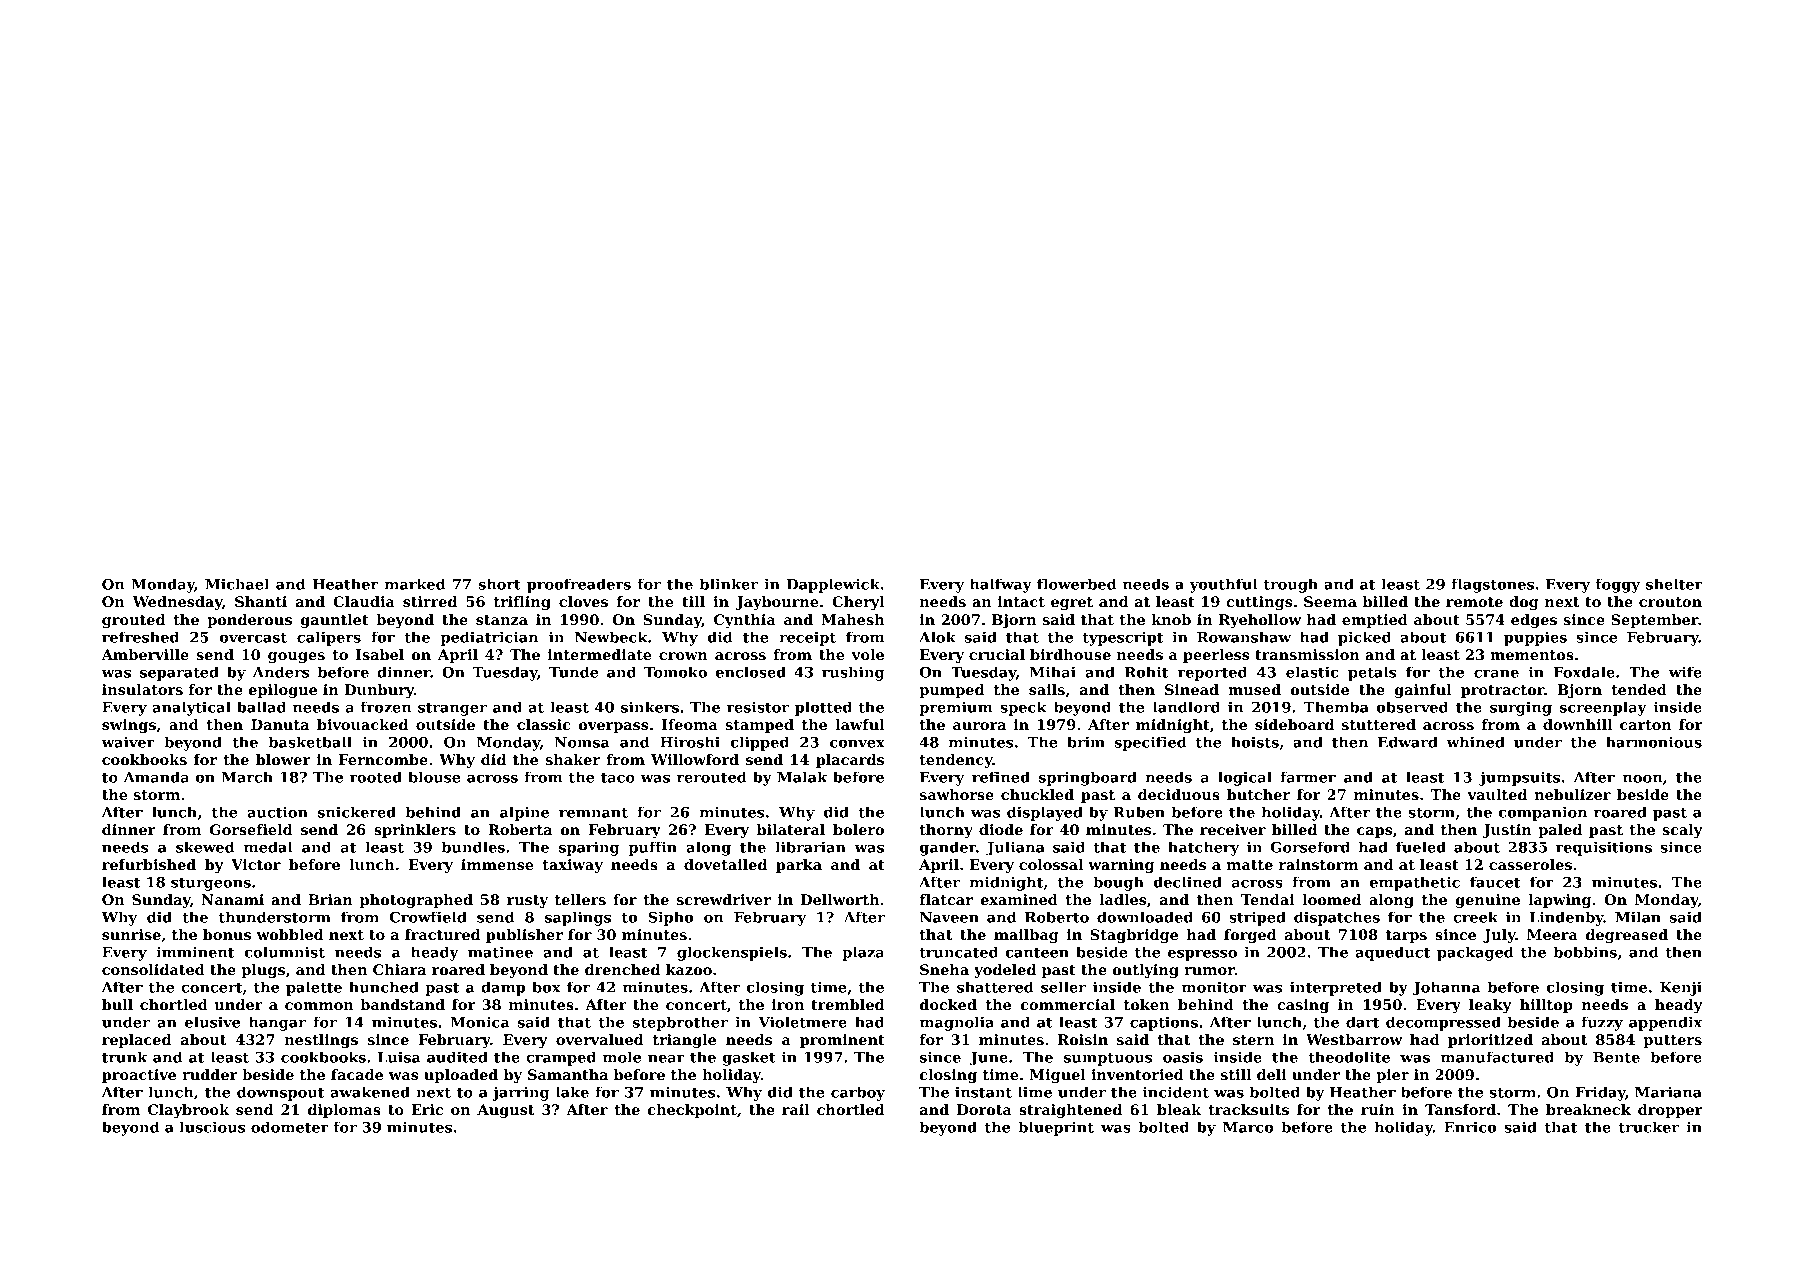 The height and width of the document is (1276, 1804). I want to click on uploaded, so click(461, 1076).
